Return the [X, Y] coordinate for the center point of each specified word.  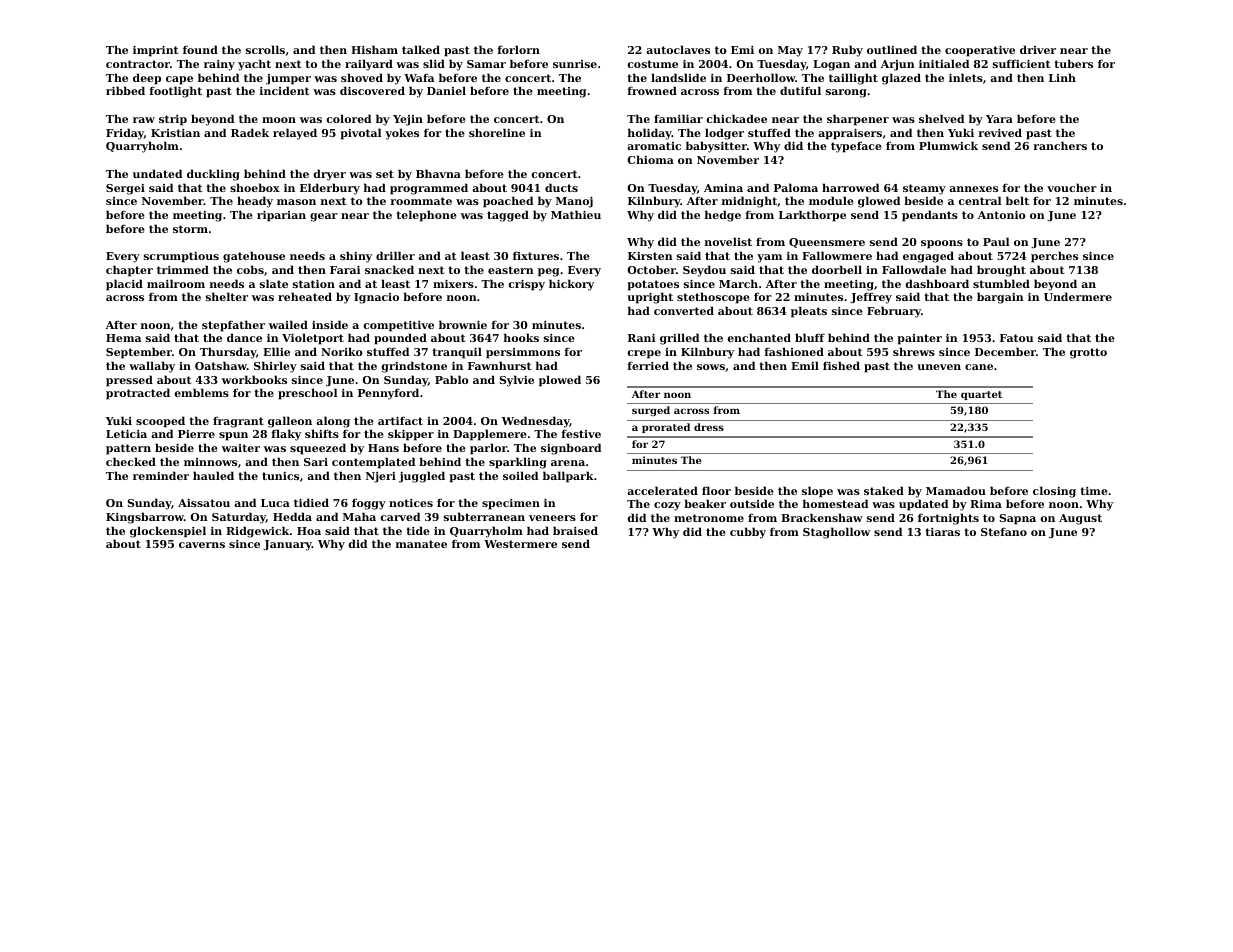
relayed [295, 134]
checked [131, 461]
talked [421, 49]
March [738, 283]
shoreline [497, 132]
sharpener [858, 120]
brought [1001, 271]
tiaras [942, 532]
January [287, 545]
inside [330, 324]
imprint [155, 51]
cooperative [980, 51]
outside [752, 503]
